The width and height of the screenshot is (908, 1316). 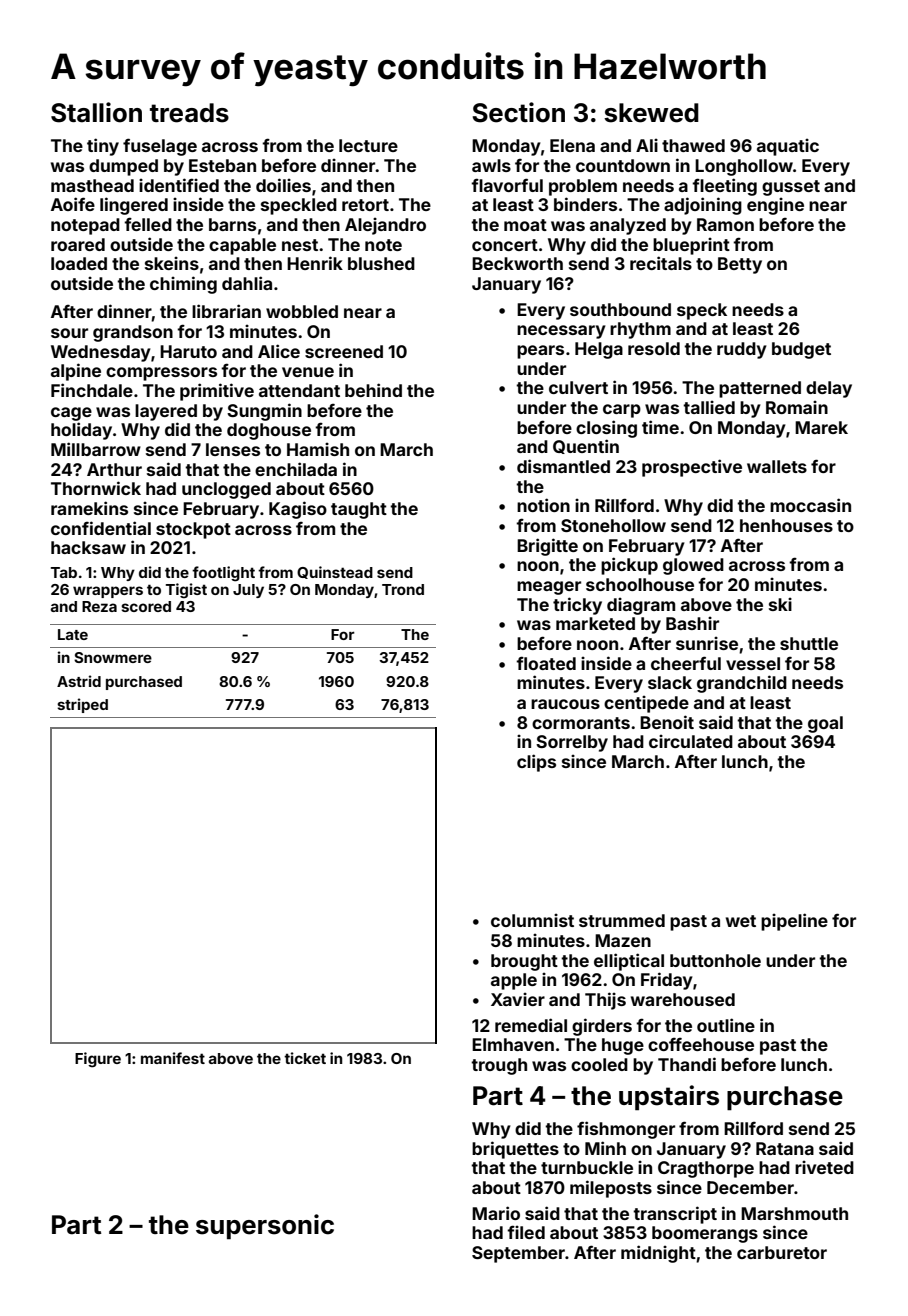 I want to click on Stallion, so click(x=96, y=112).
